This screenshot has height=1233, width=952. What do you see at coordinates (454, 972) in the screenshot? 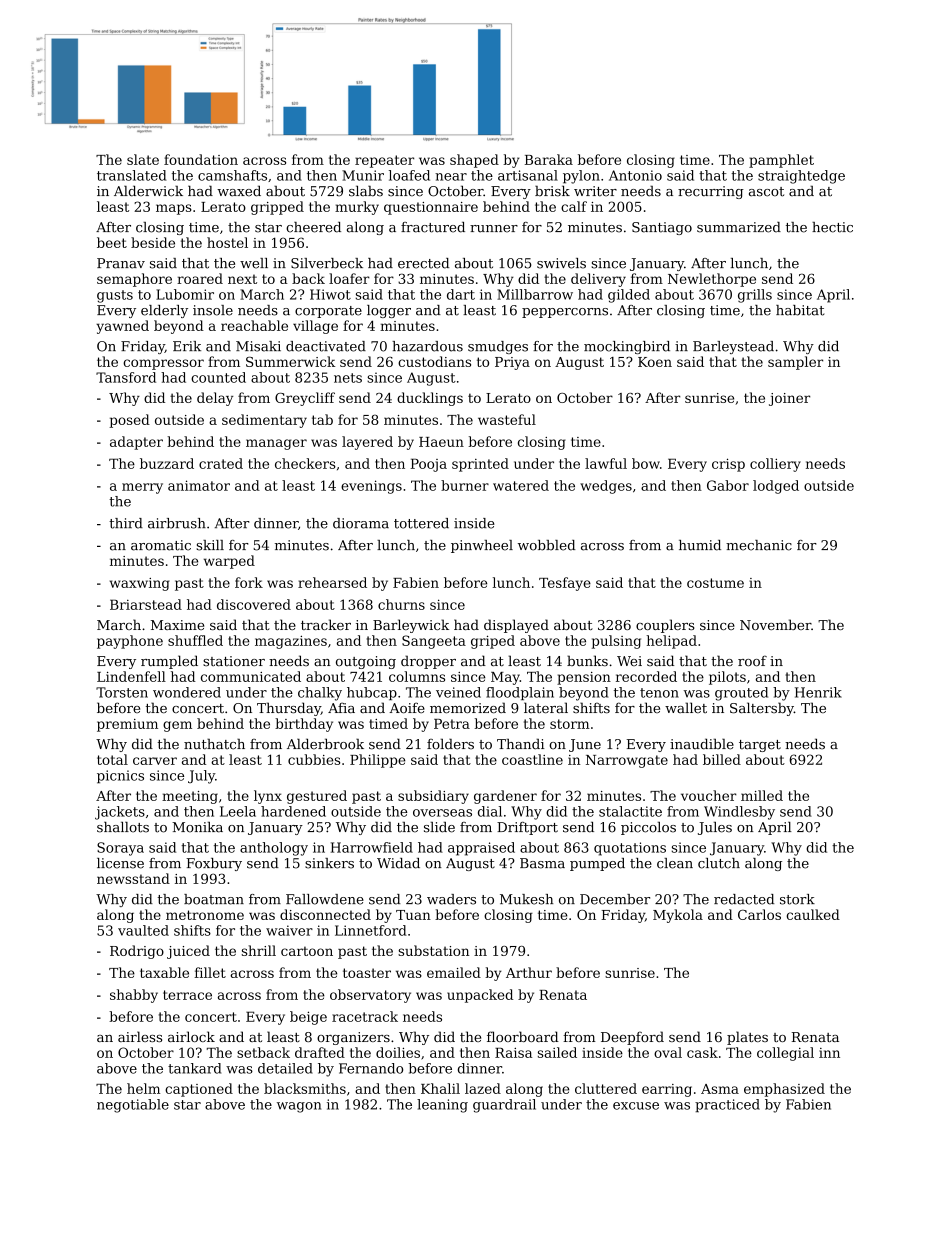
I see `emailed` at bounding box center [454, 972].
